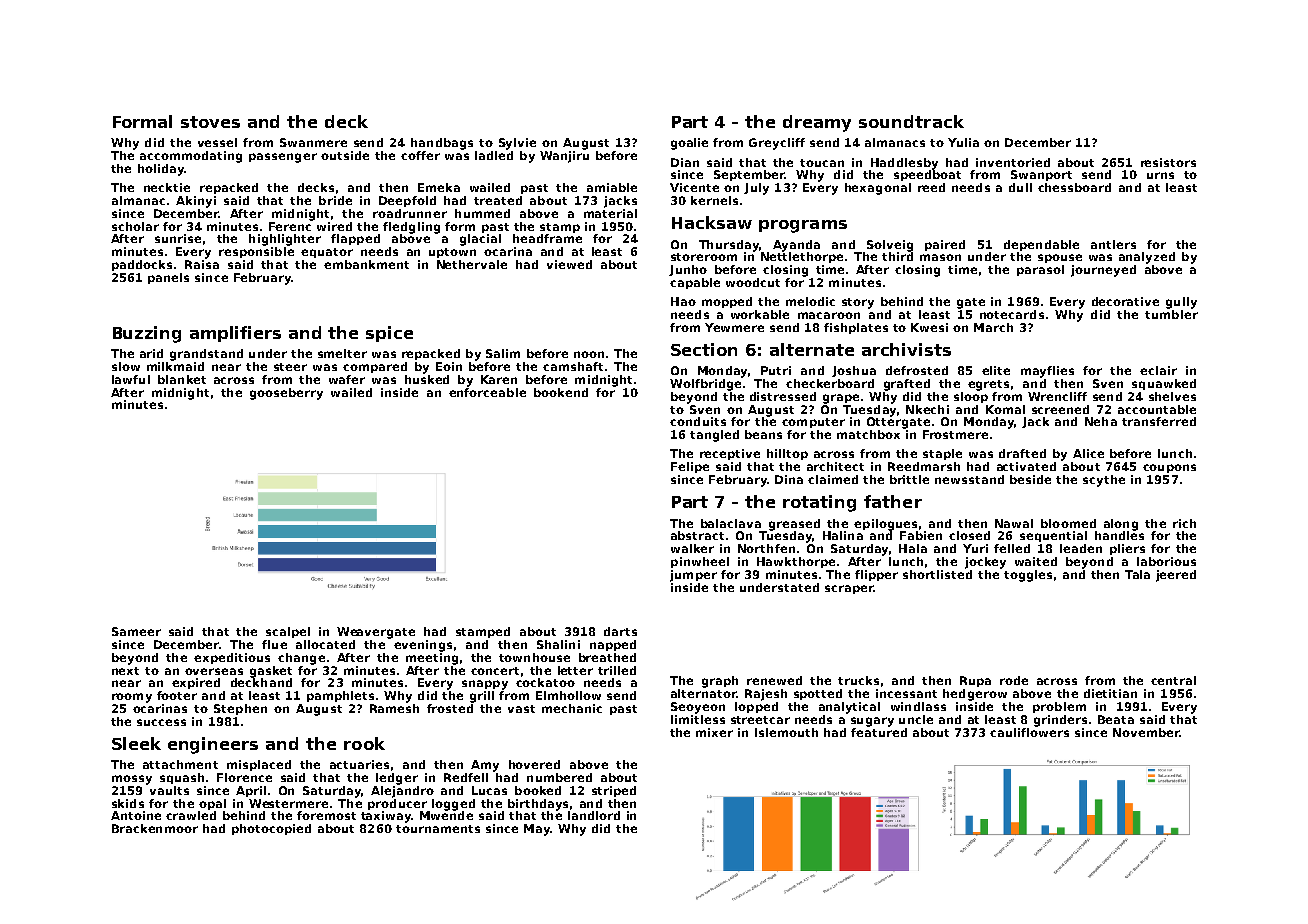  I want to click on enforceable, so click(487, 392).
